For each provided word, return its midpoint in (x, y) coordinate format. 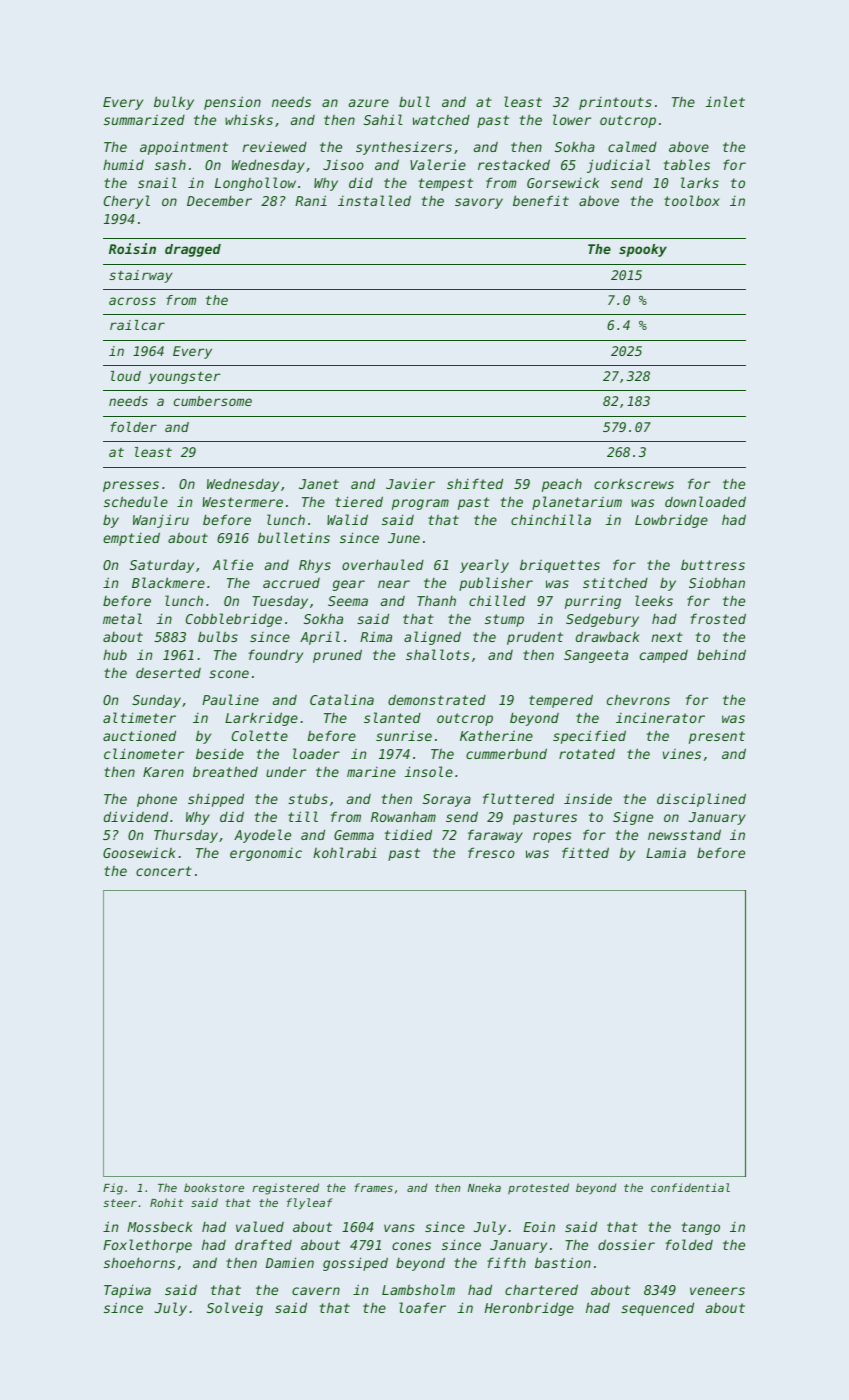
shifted (475, 483)
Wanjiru (161, 521)
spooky (643, 250)
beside (220, 753)
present (717, 737)
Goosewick (139, 852)
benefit (541, 200)
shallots (437, 654)
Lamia (666, 853)
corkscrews (634, 484)
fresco (491, 852)
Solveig (235, 1309)
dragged (193, 250)
